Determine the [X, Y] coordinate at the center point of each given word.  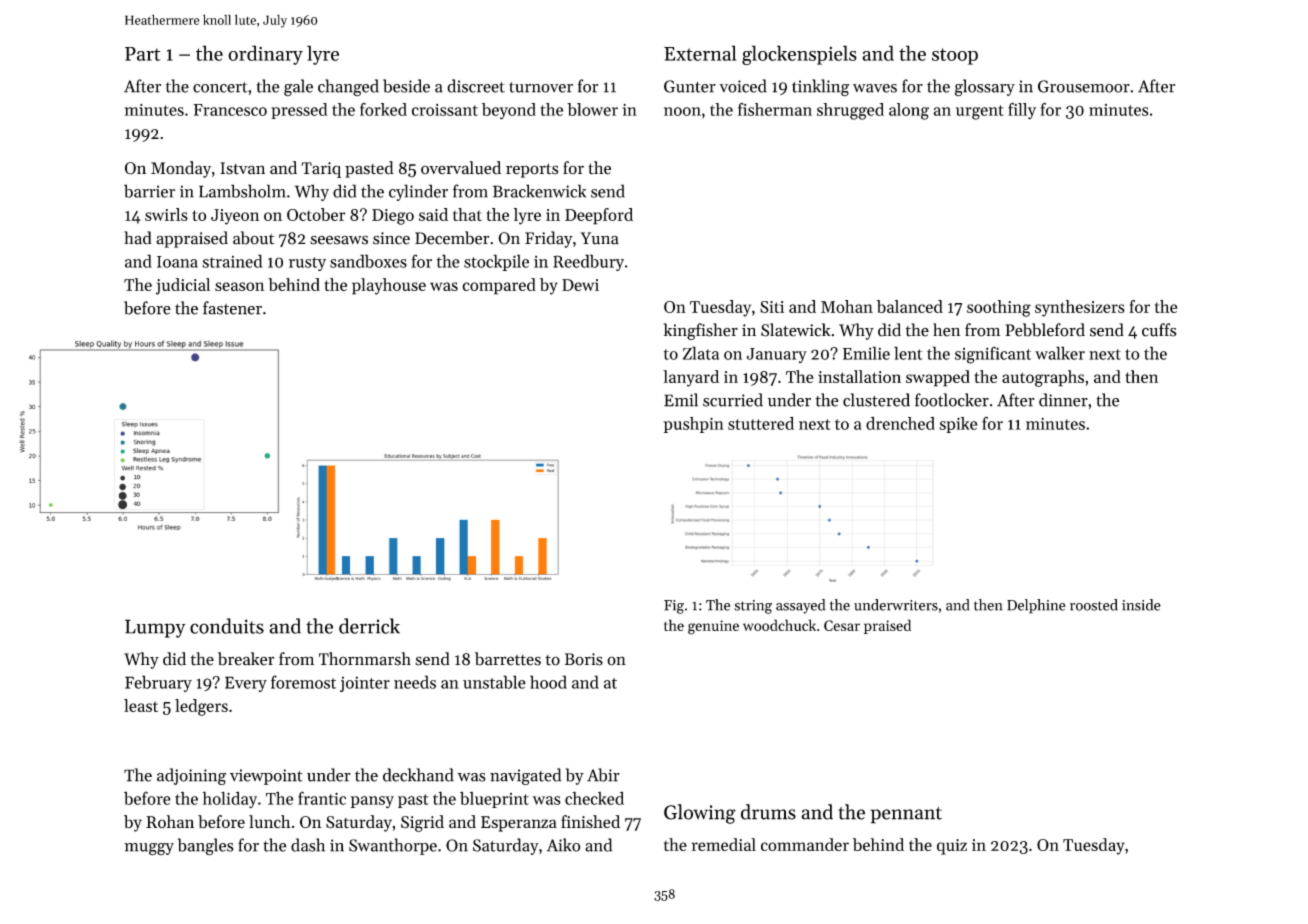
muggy [149, 849]
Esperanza [519, 824]
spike [958, 425]
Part [143, 54]
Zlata [701, 353]
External [700, 53]
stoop [955, 56]
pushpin [693, 425]
